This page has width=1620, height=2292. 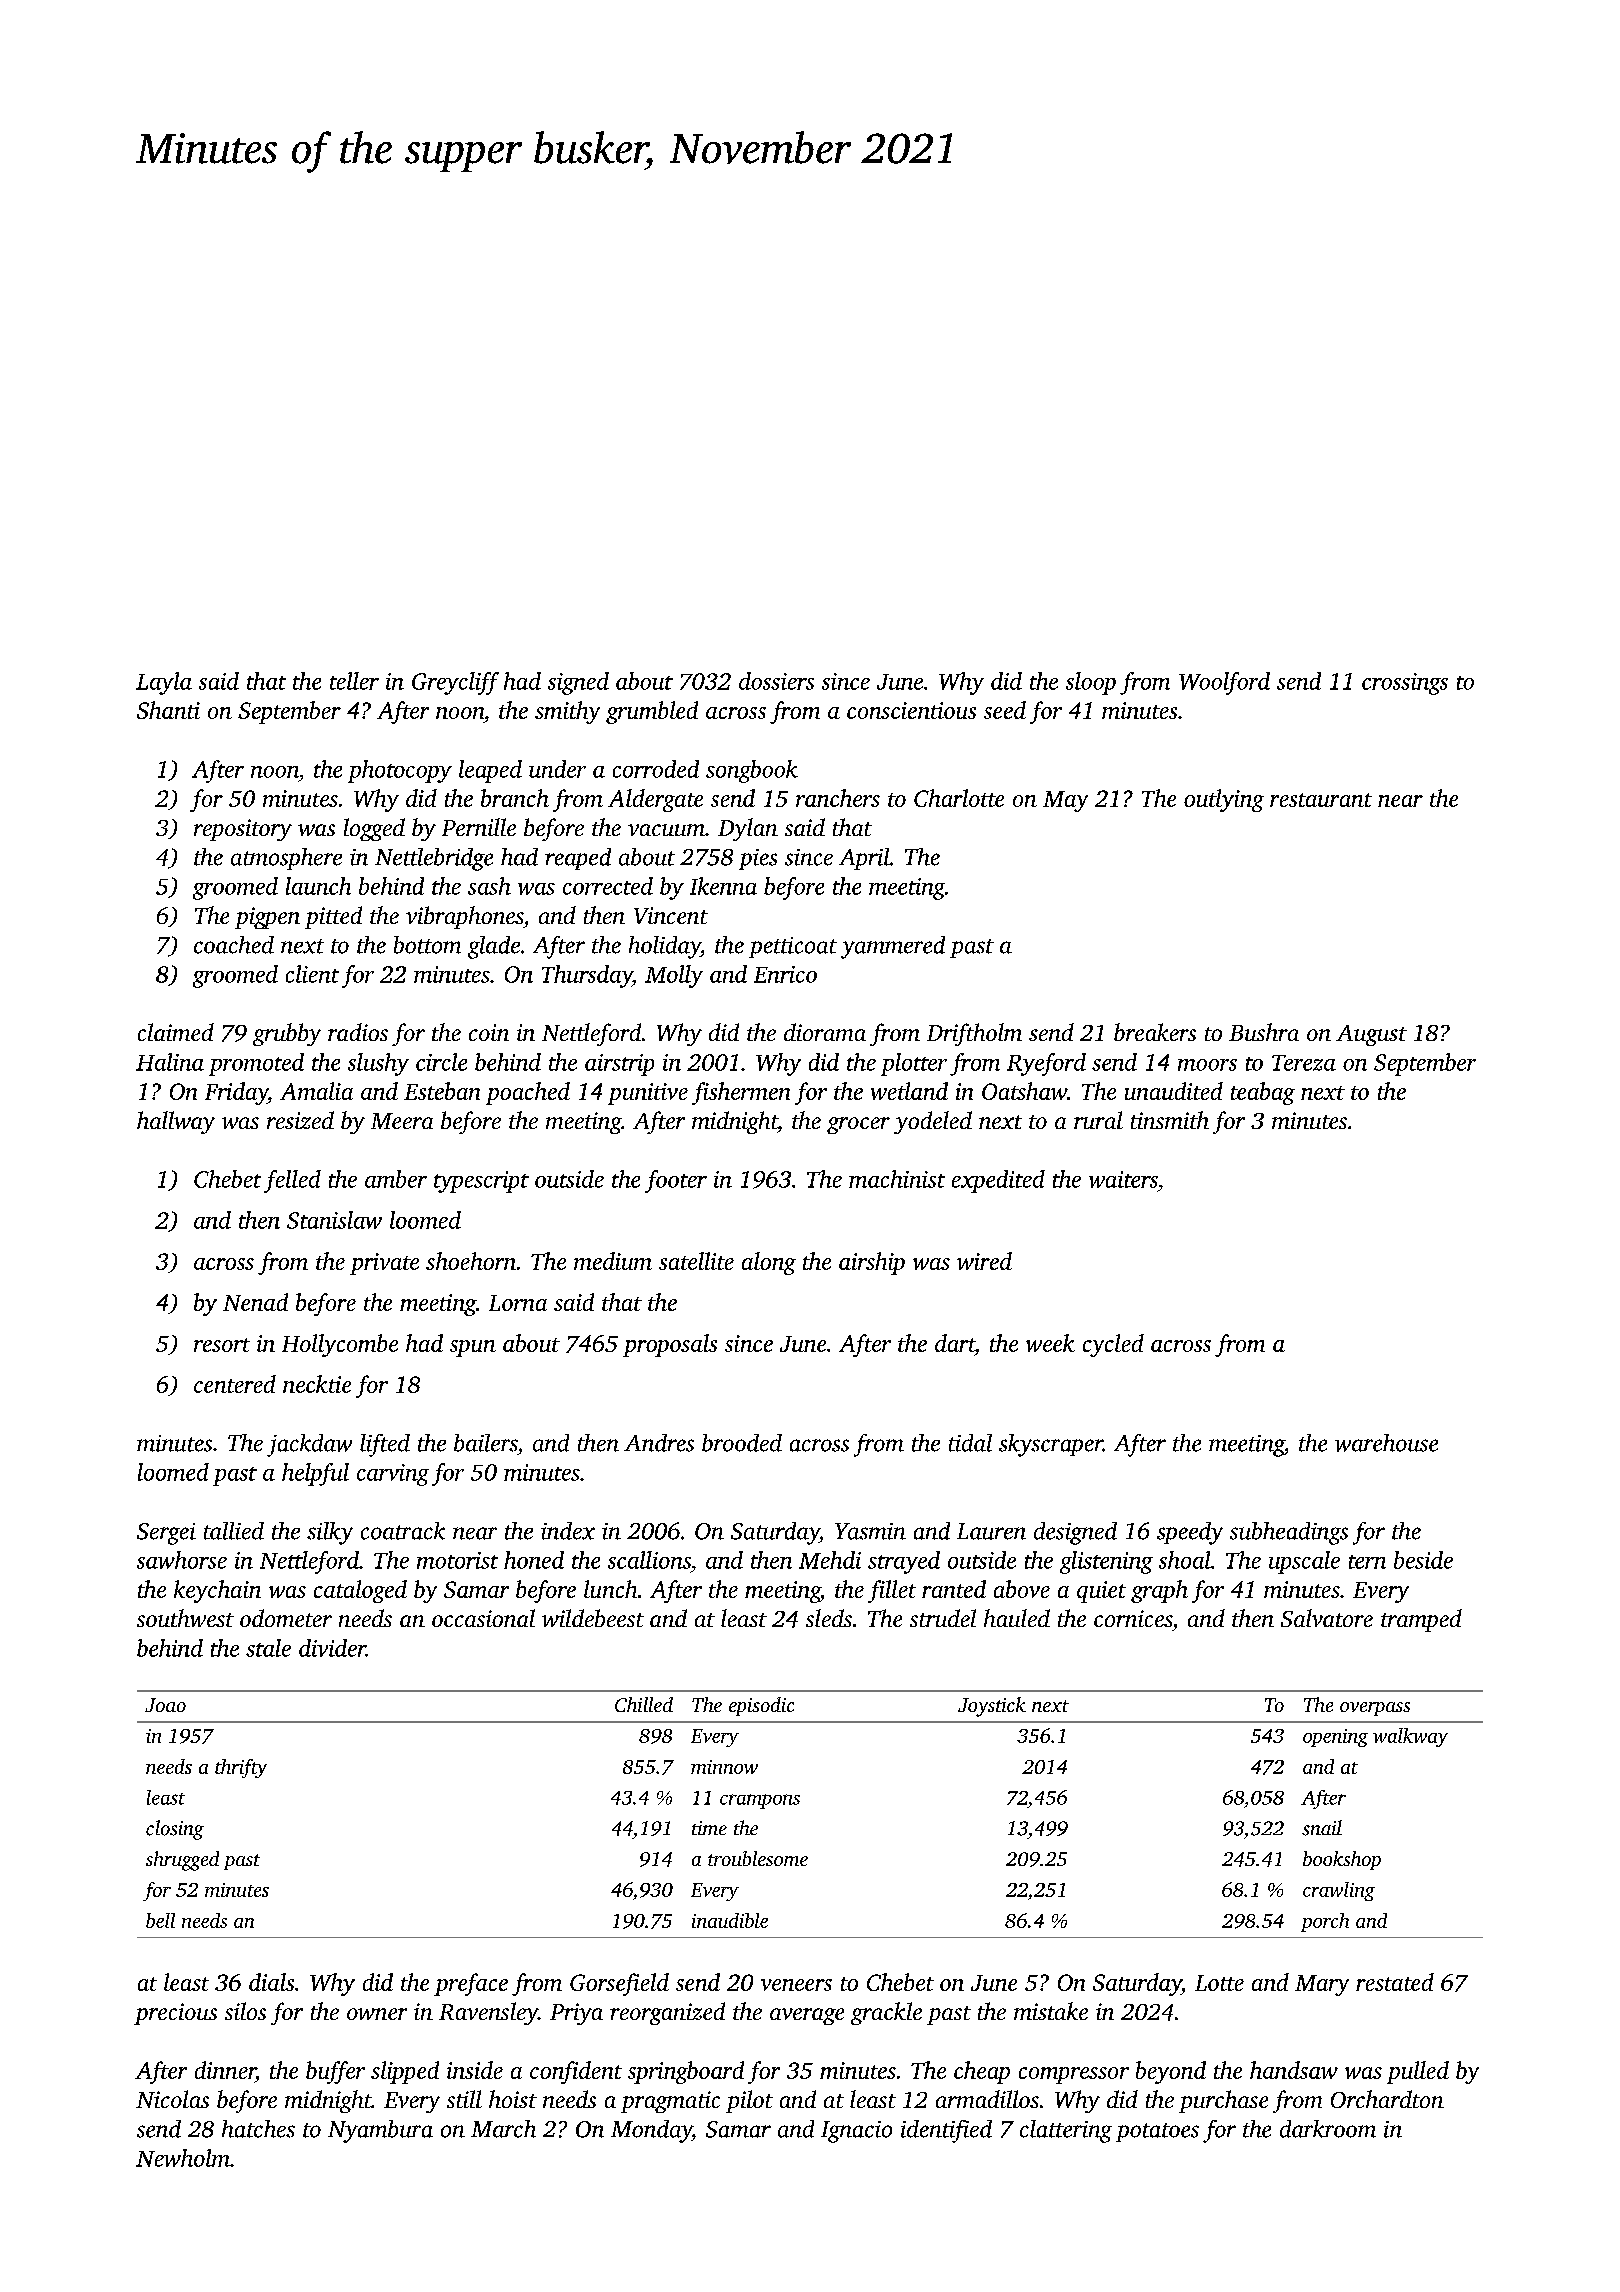 I want to click on tallied, so click(x=234, y=1531).
